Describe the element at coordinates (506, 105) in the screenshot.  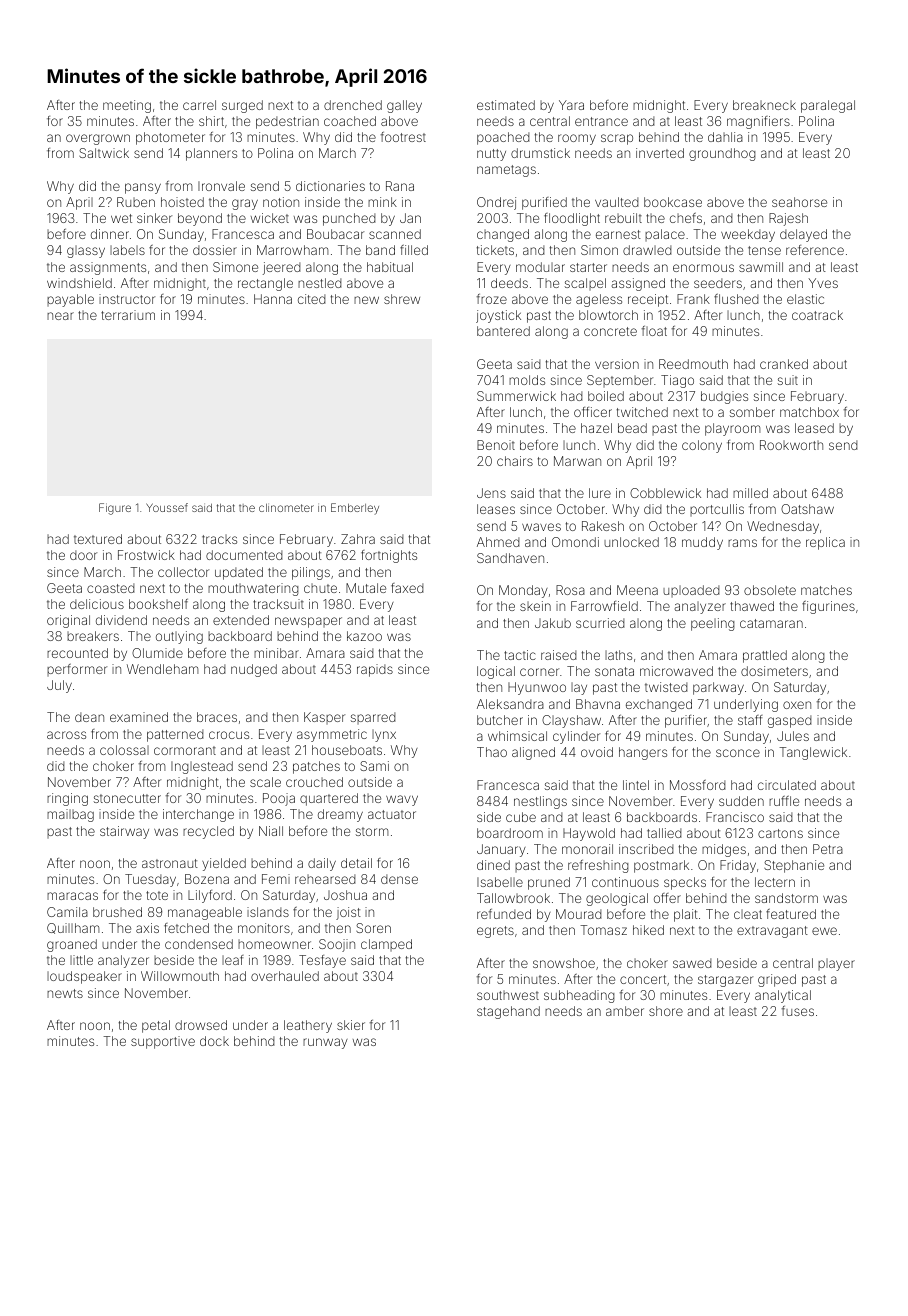
I see `estimated` at that location.
